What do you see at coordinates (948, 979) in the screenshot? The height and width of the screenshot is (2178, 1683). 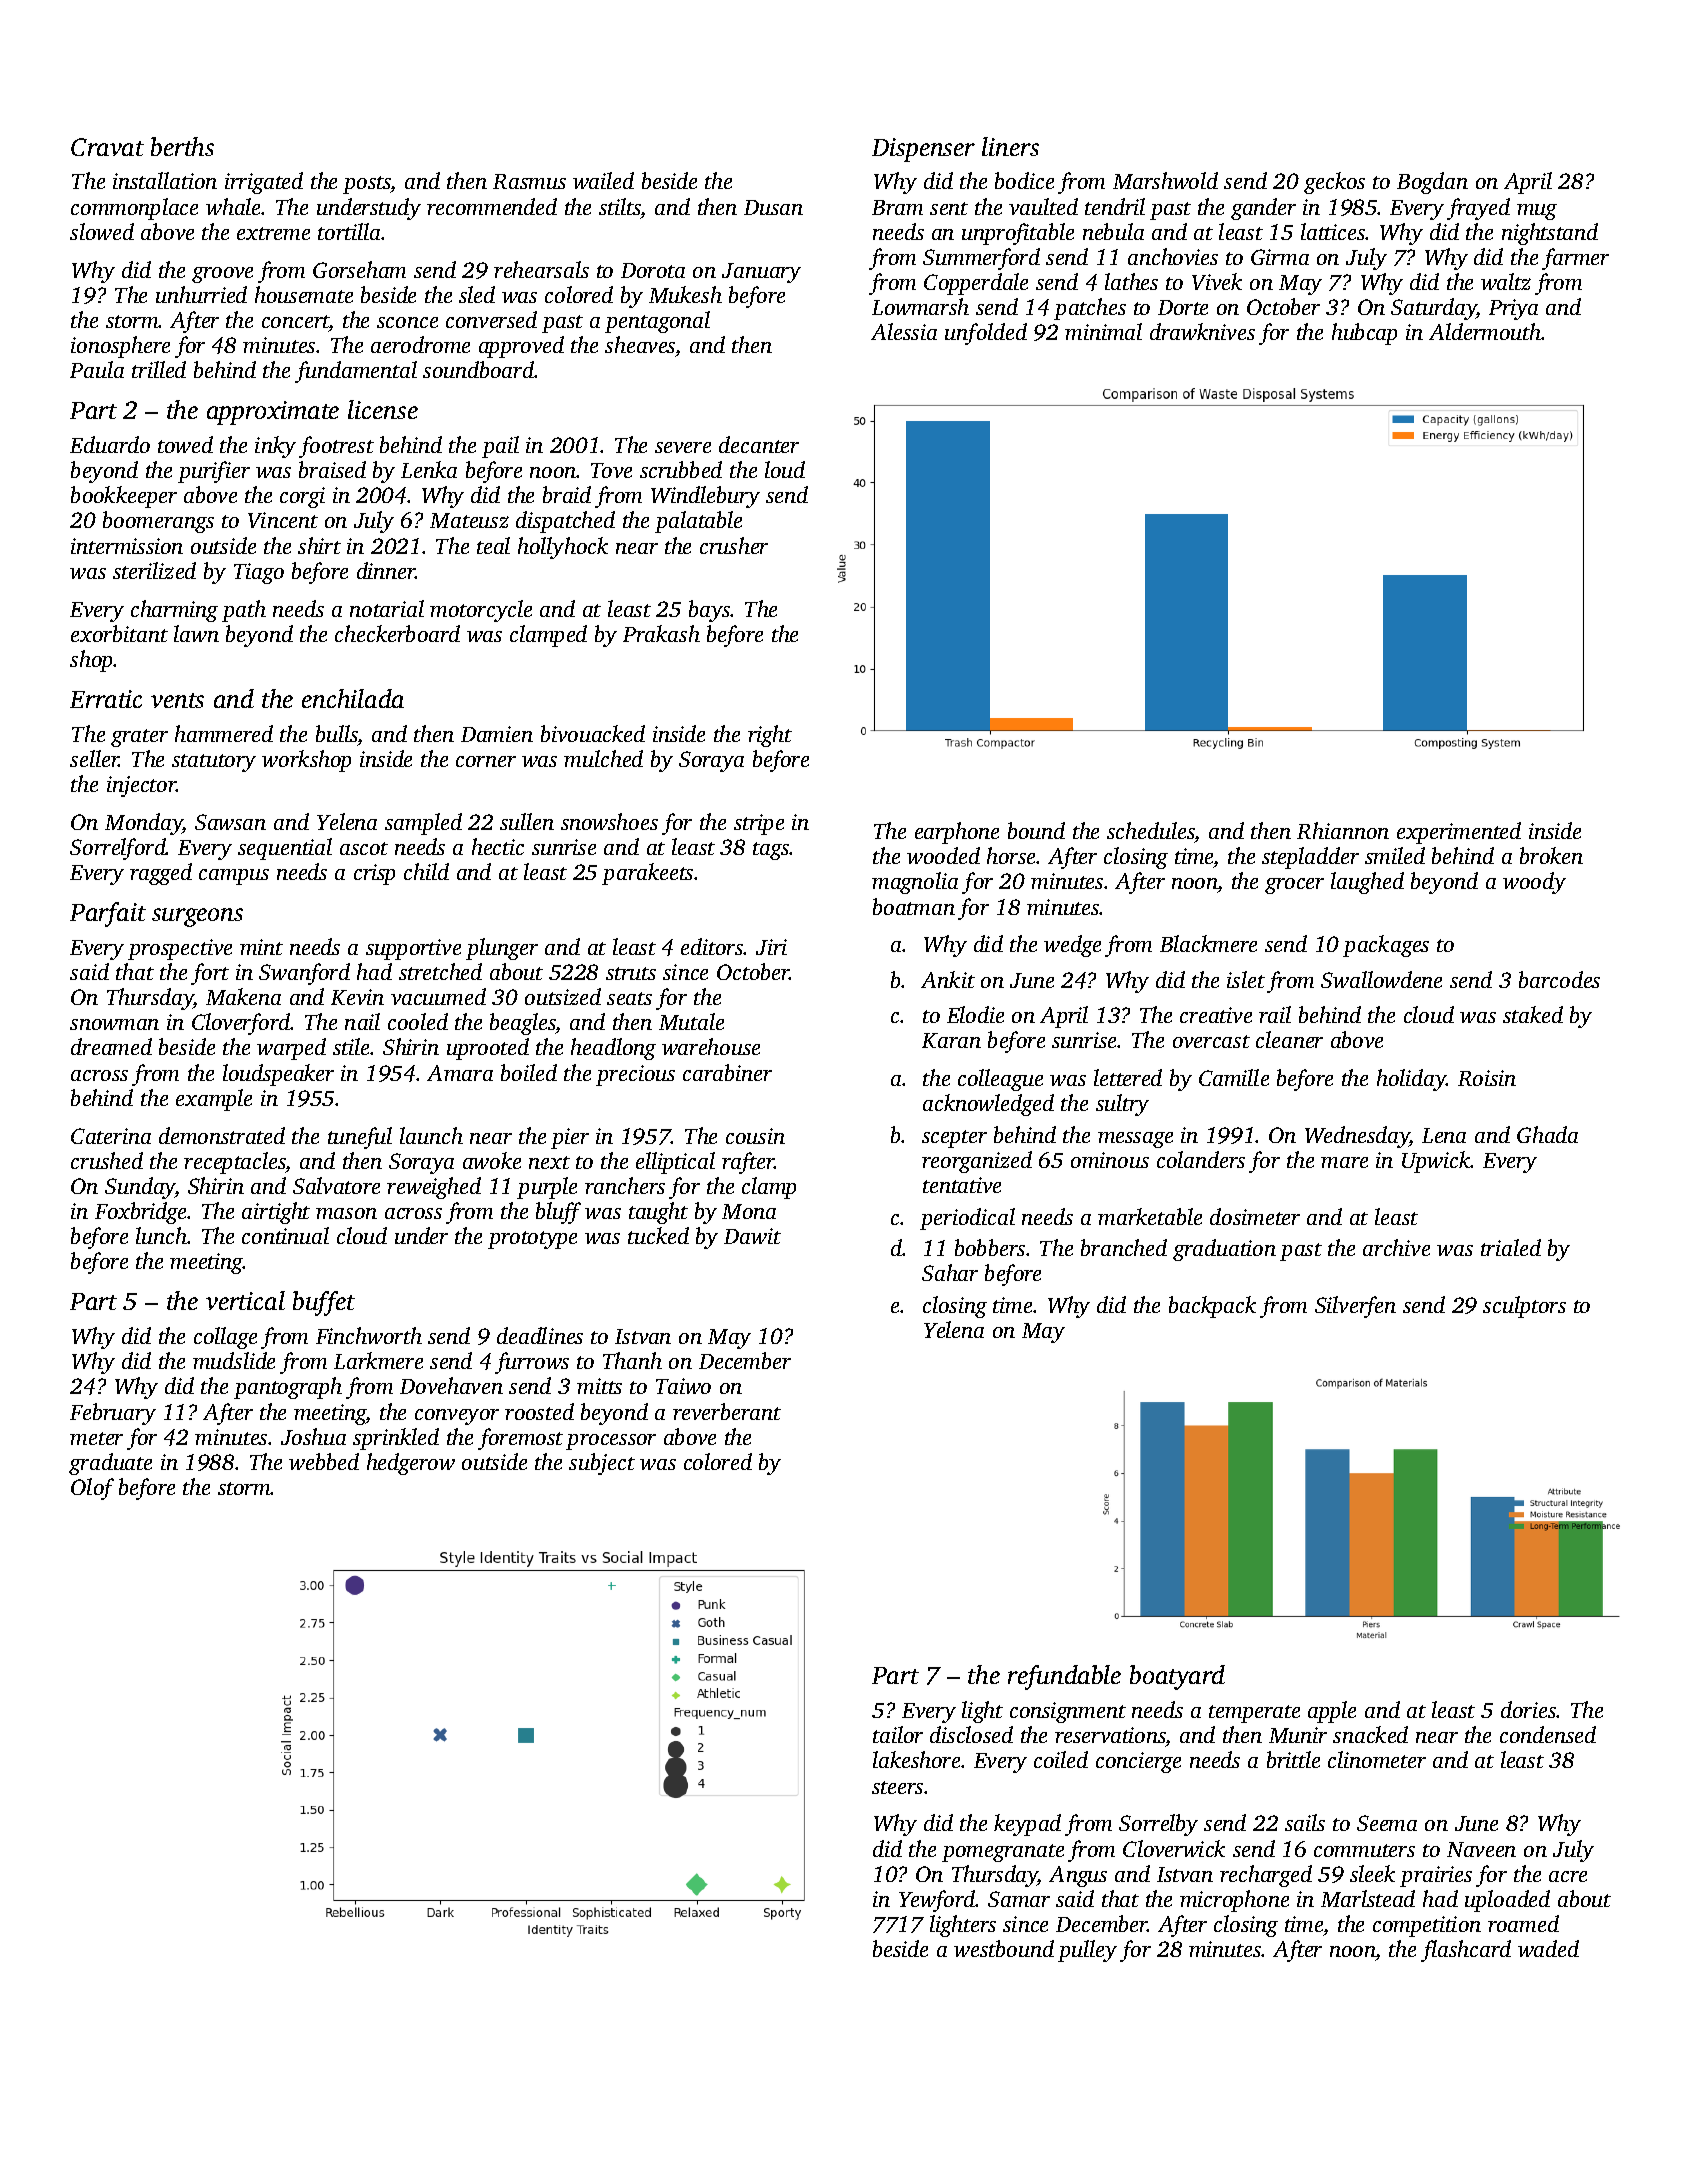 I see `Ankit` at bounding box center [948, 979].
